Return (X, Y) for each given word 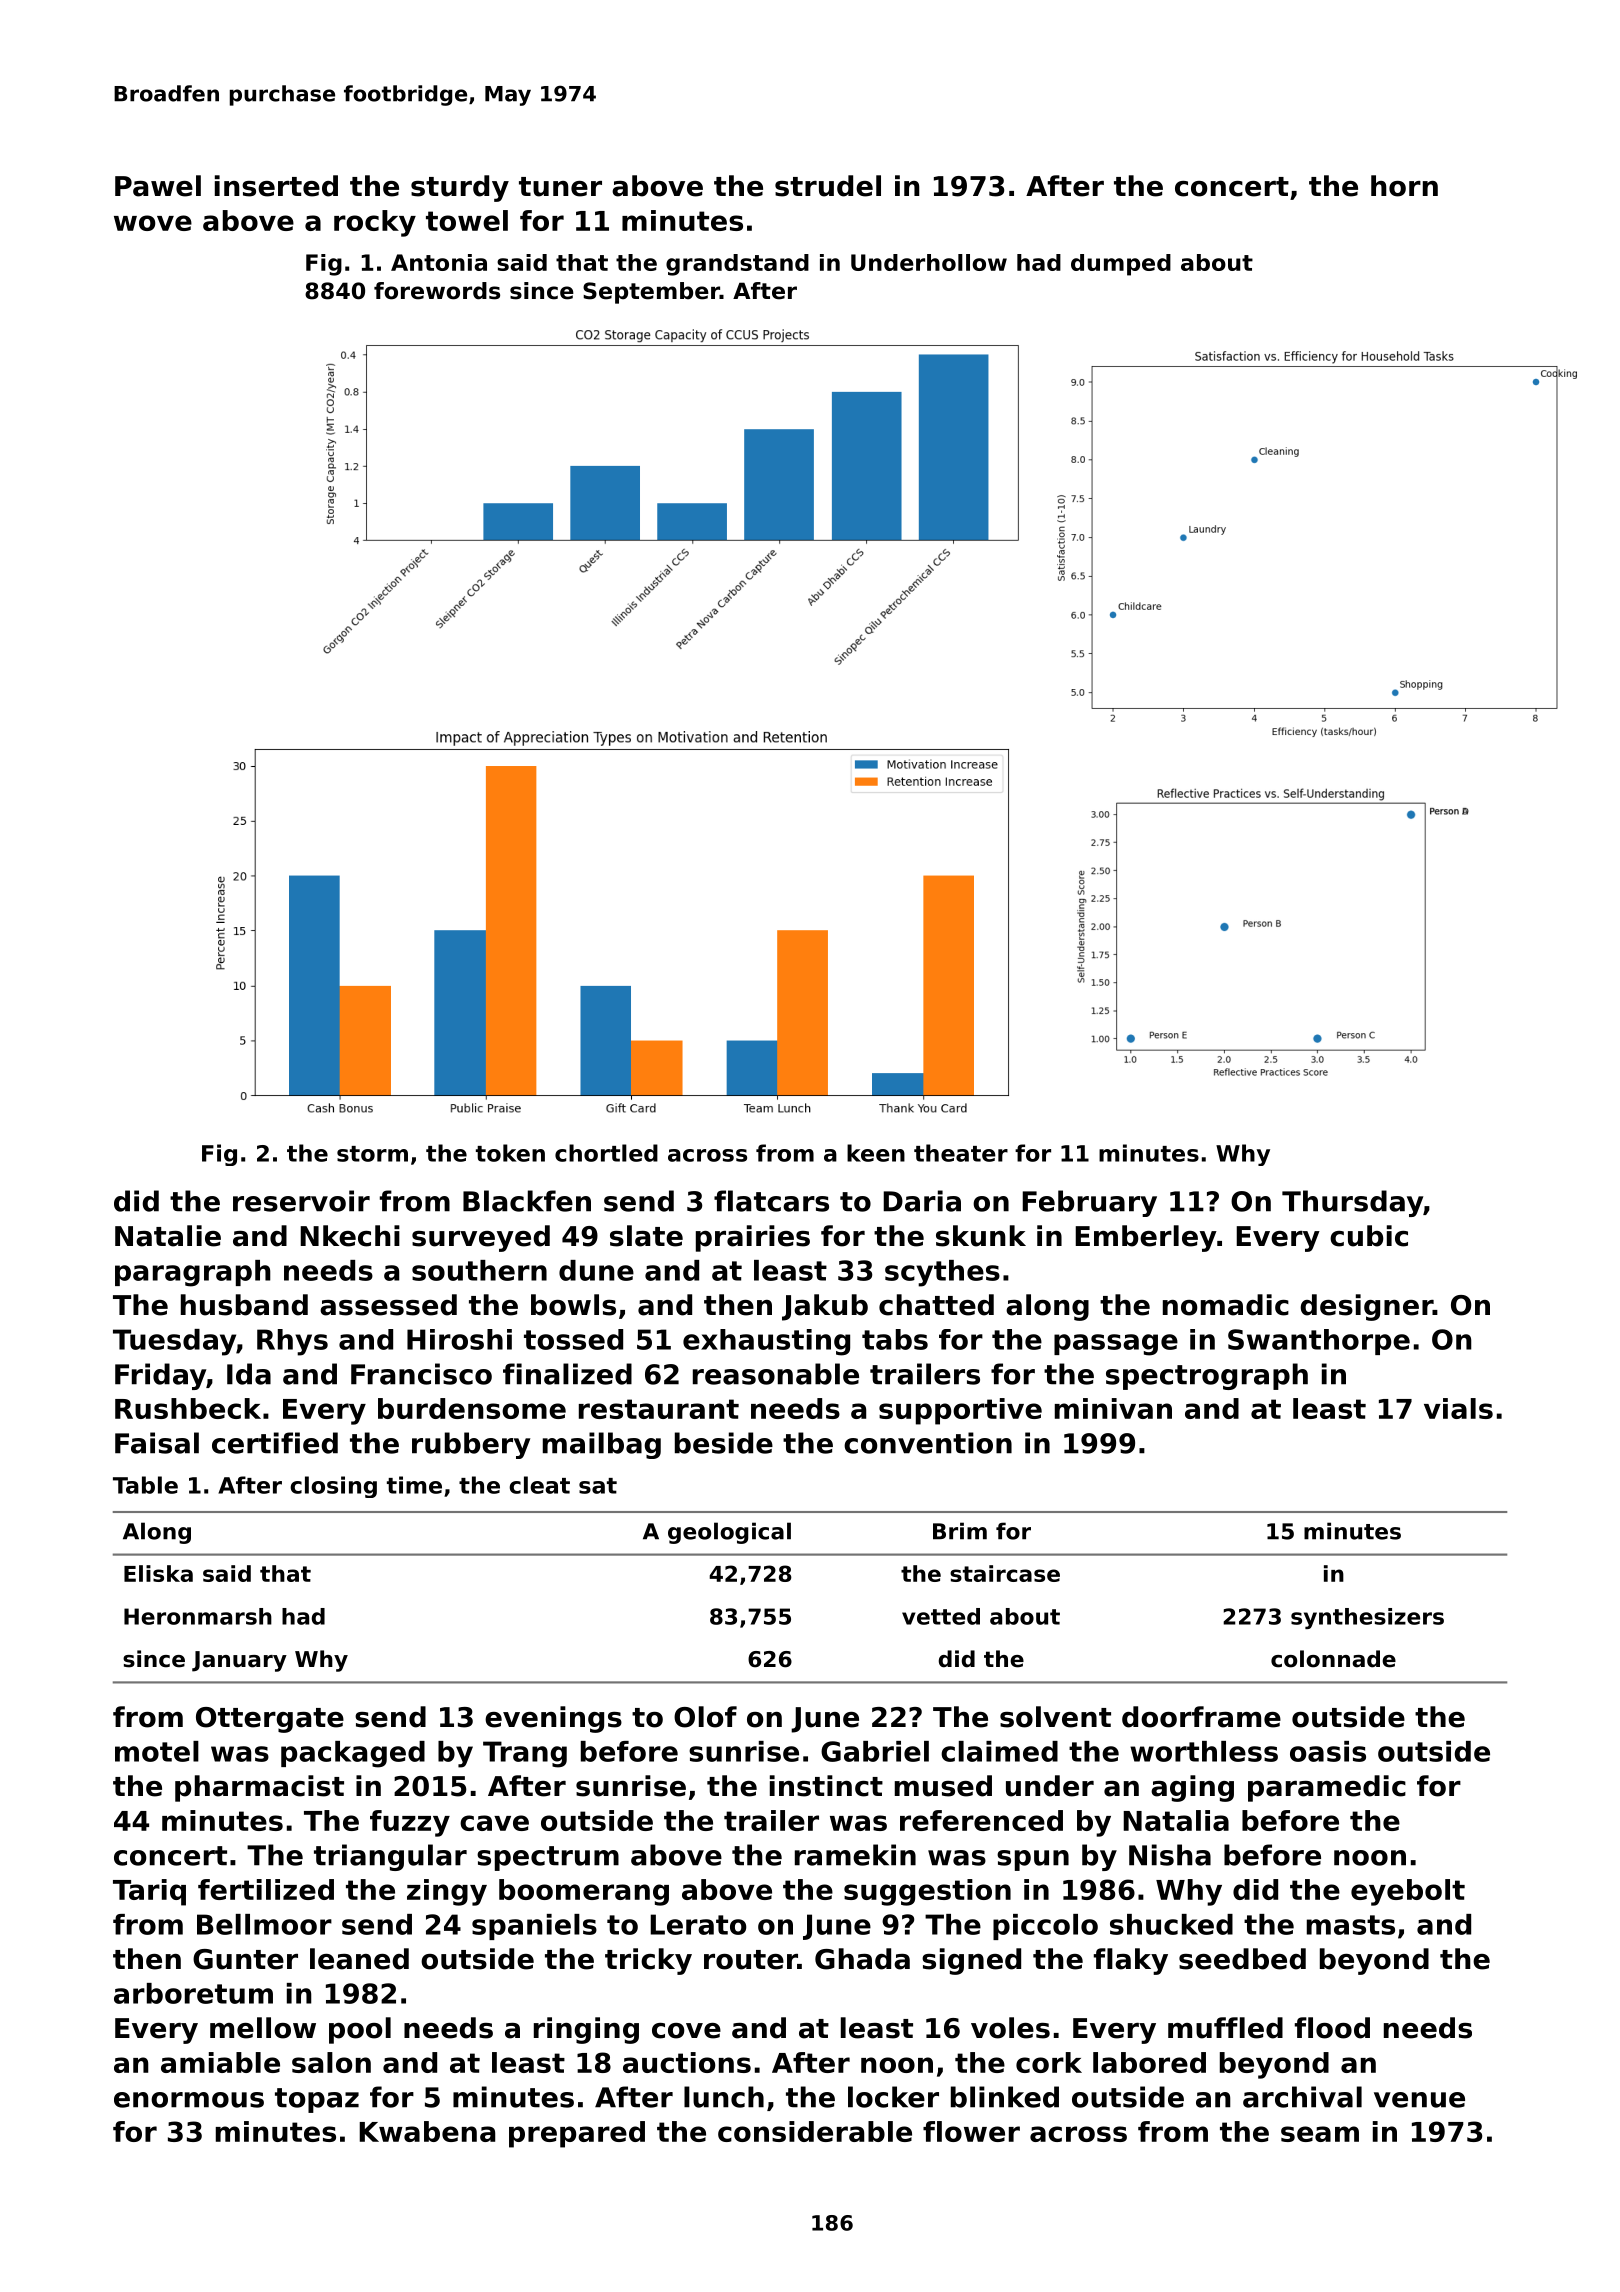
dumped (1121, 265)
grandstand (737, 265)
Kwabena (427, 2131)
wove (153, 223)
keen (876, 1153)
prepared (577, 2134)
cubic (1369, 1236)
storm (372, 1154)
